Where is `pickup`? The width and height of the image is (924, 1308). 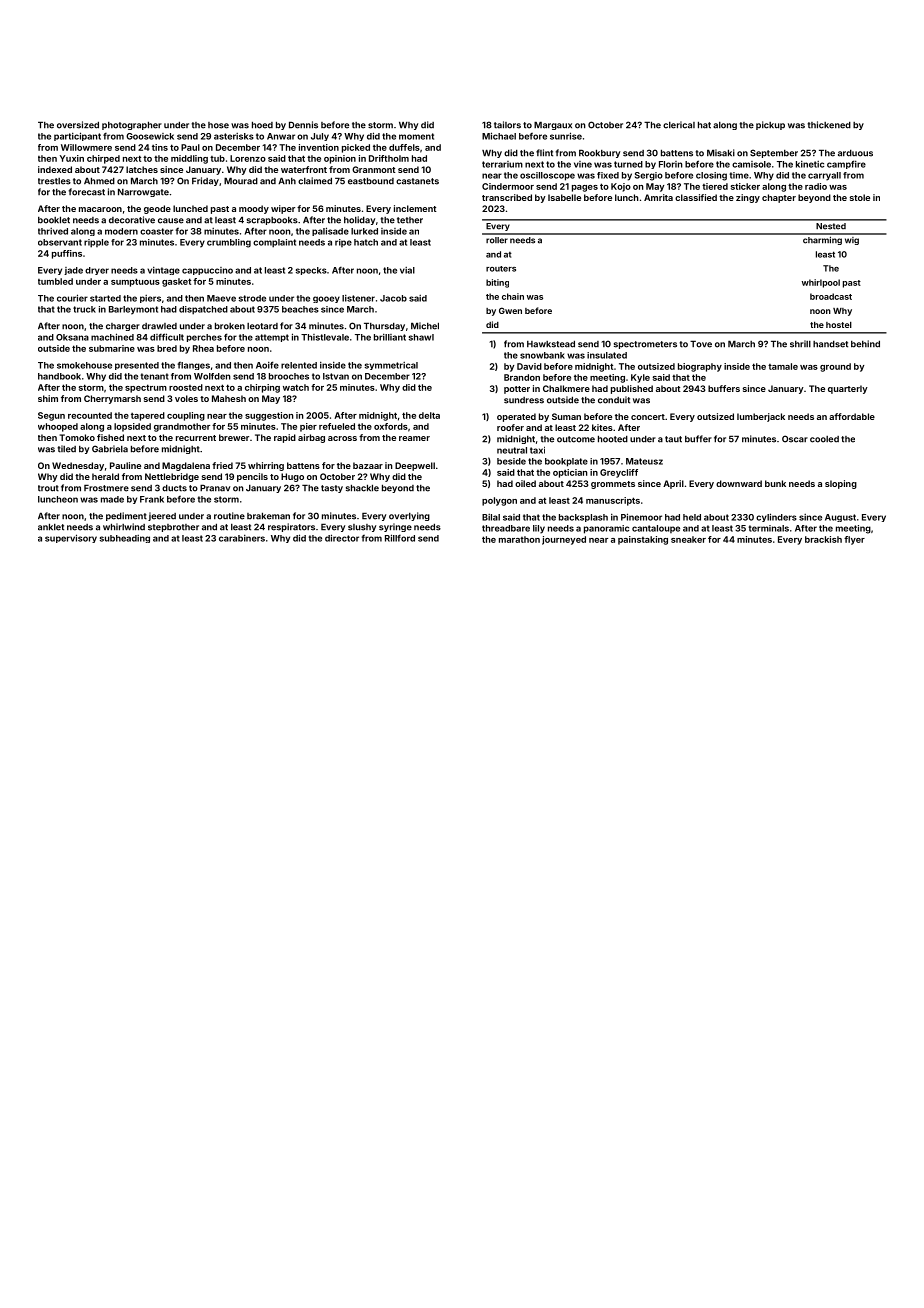
pickup is located at coordinates (770, 125).
